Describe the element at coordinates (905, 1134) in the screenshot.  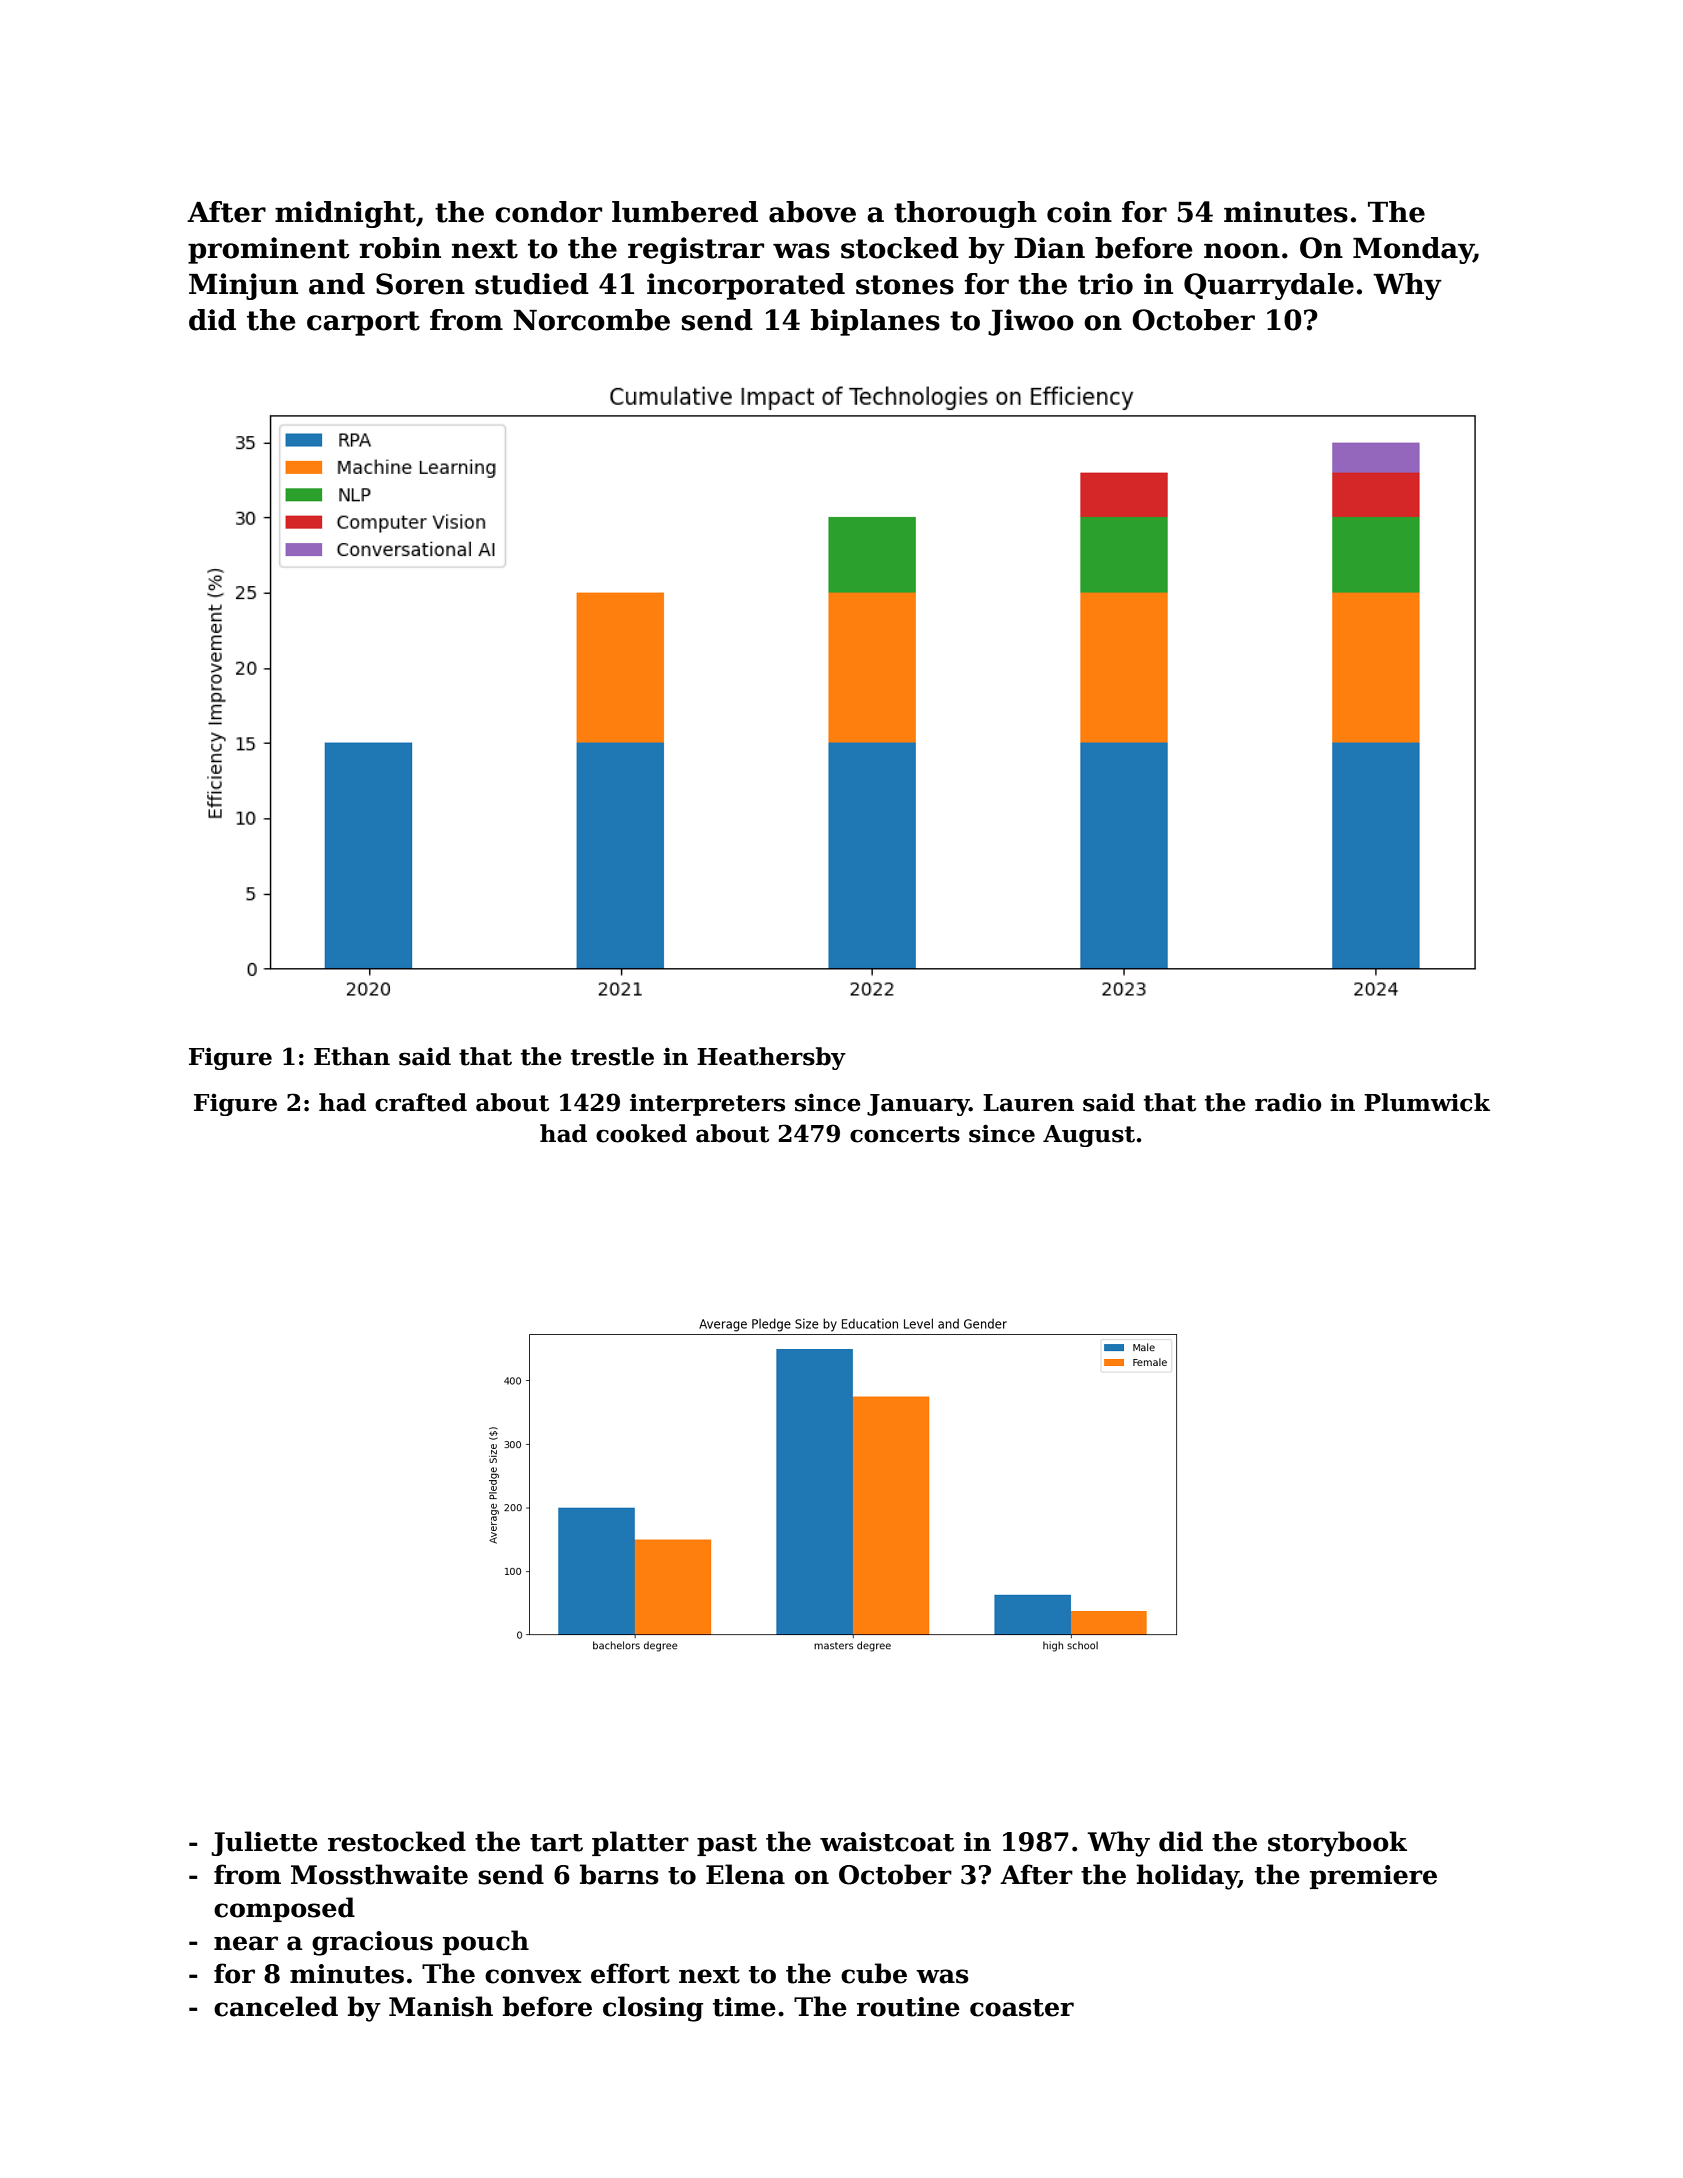
I see `concerts` at that location.
